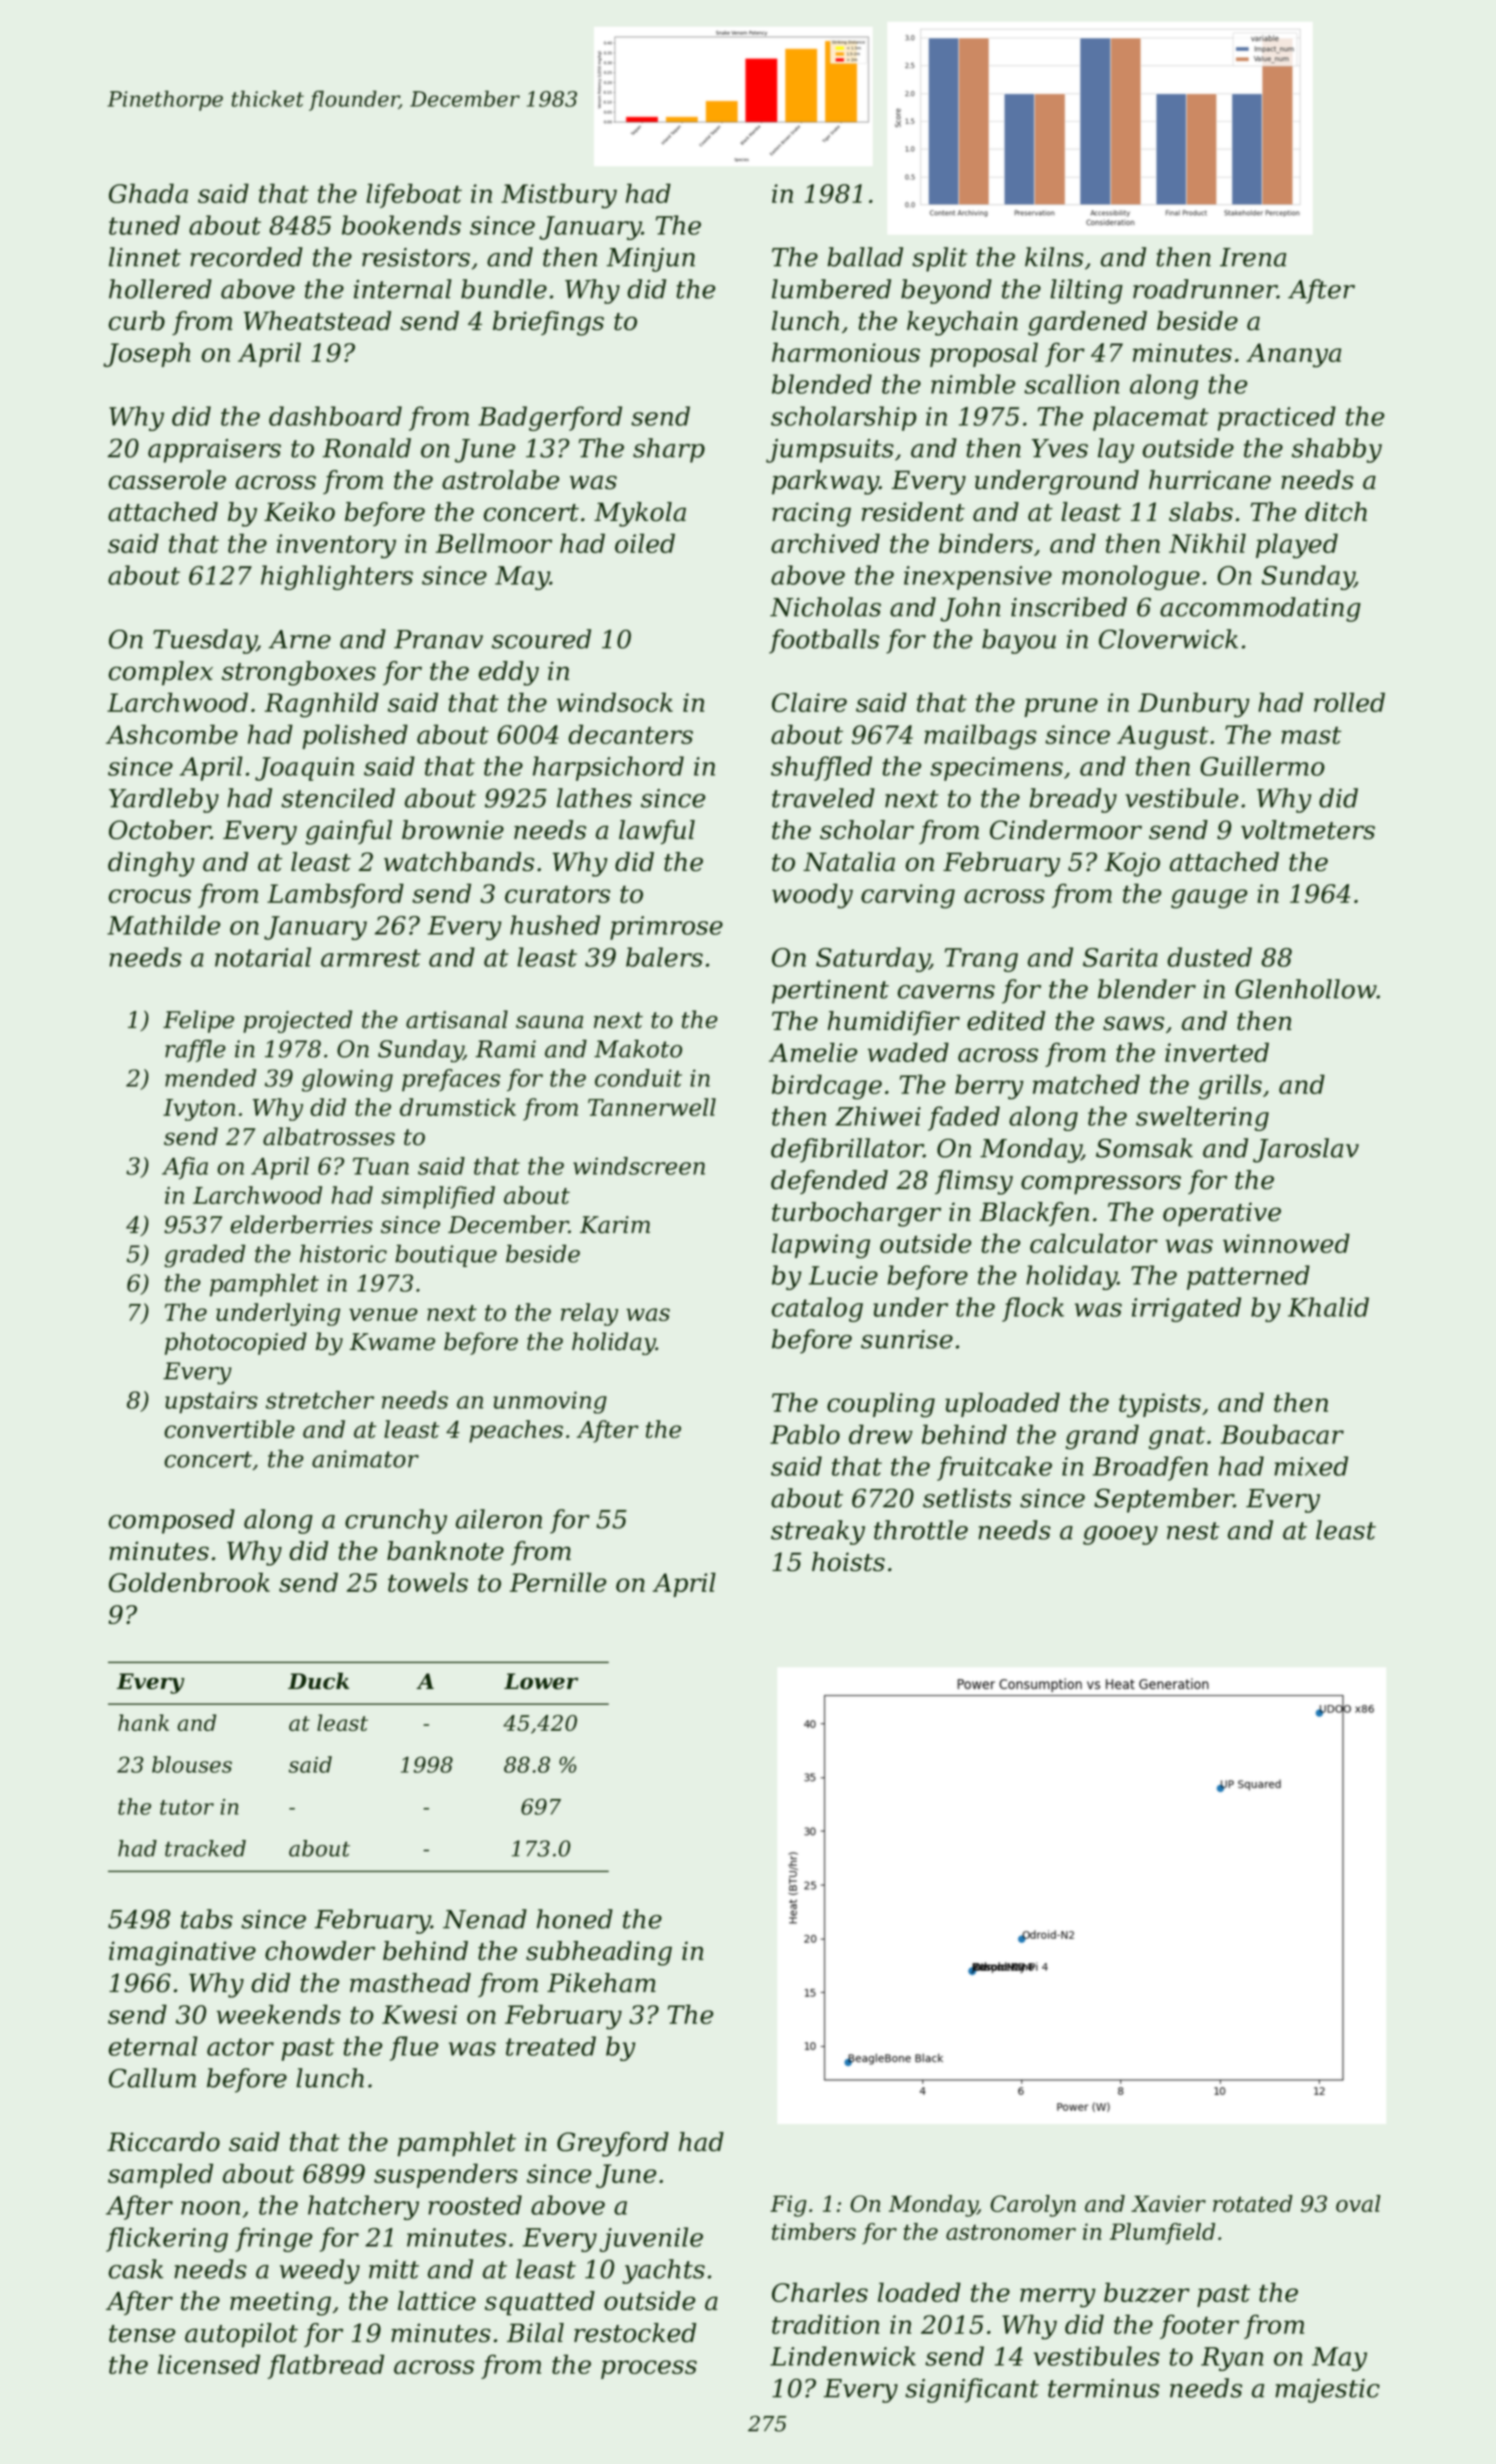  Describe the element at coordinates (913, 512) in the page. I see `resident` at that location.
